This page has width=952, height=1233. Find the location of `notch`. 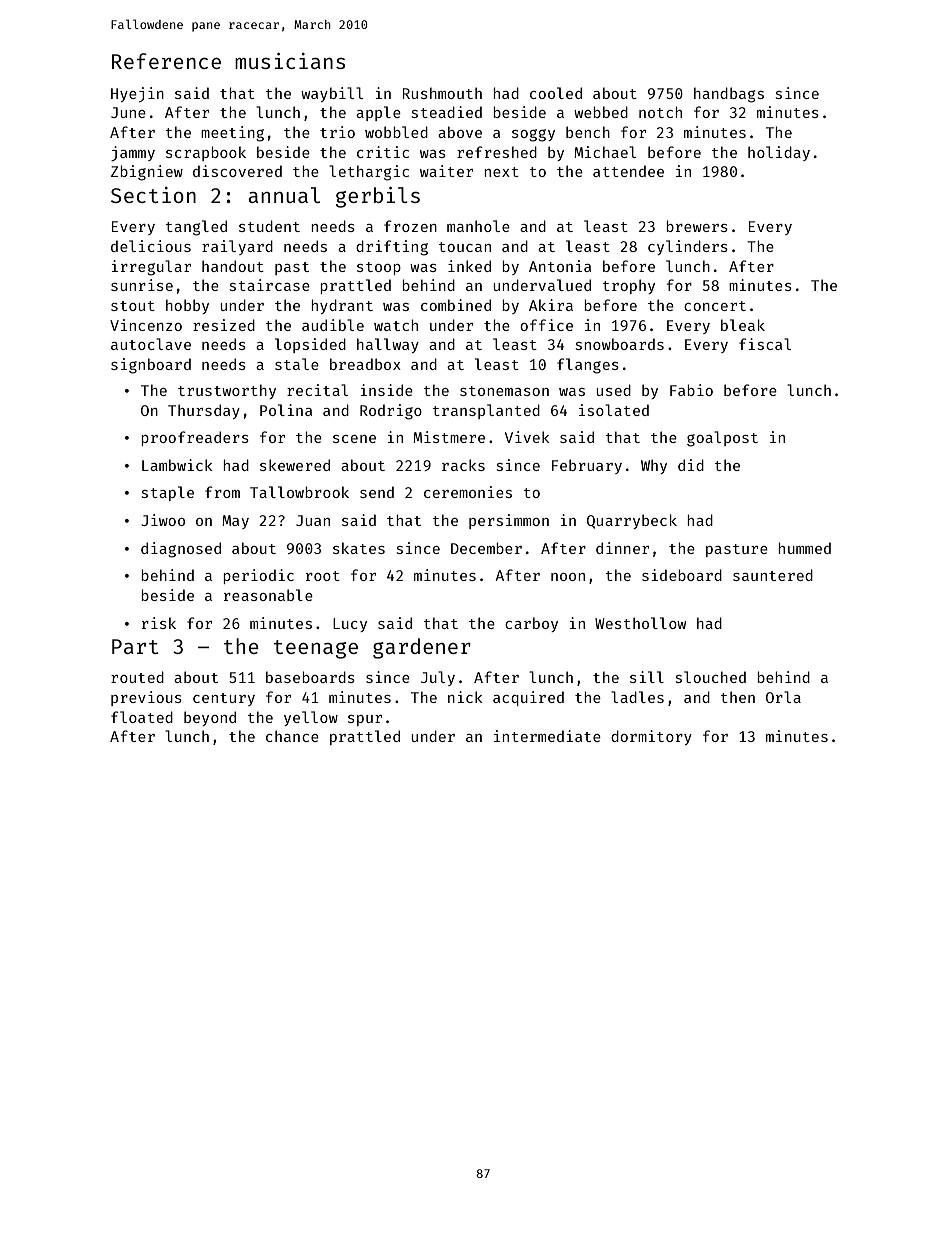

notch is located at coordinates (660, 112).
